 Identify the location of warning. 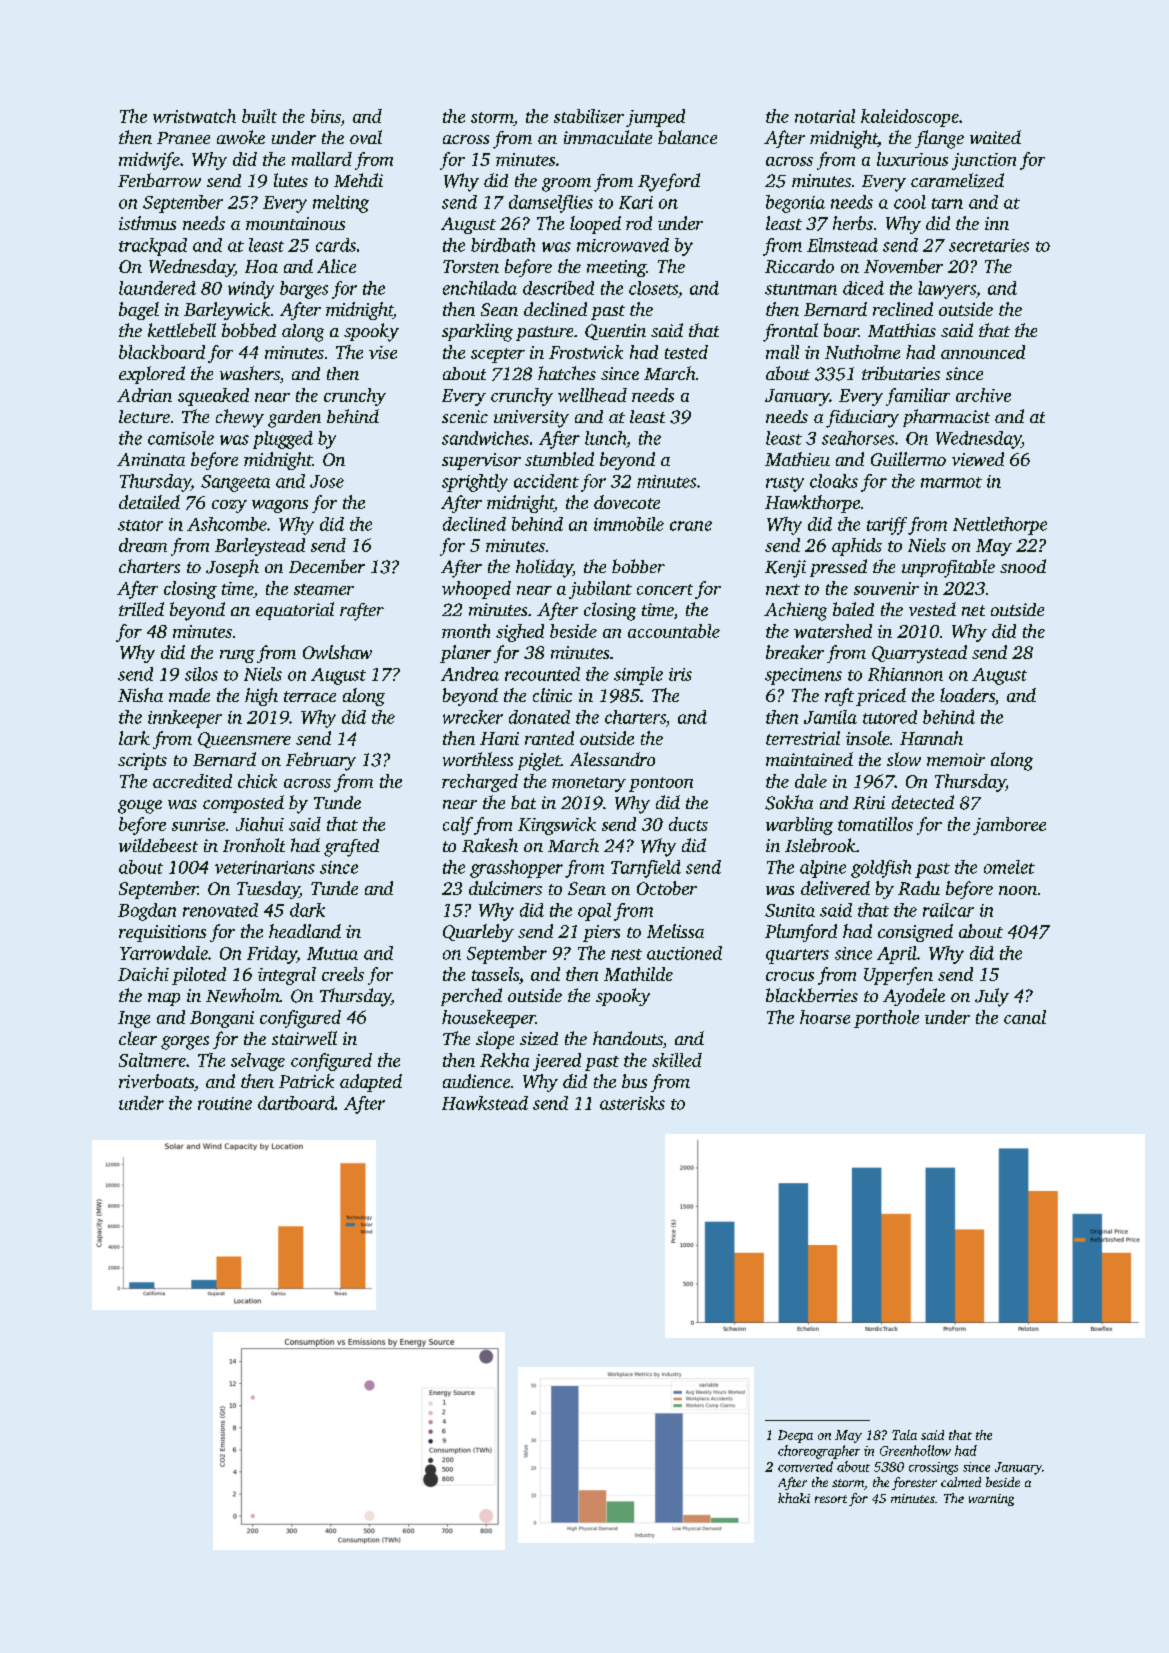
(991, 1500).
